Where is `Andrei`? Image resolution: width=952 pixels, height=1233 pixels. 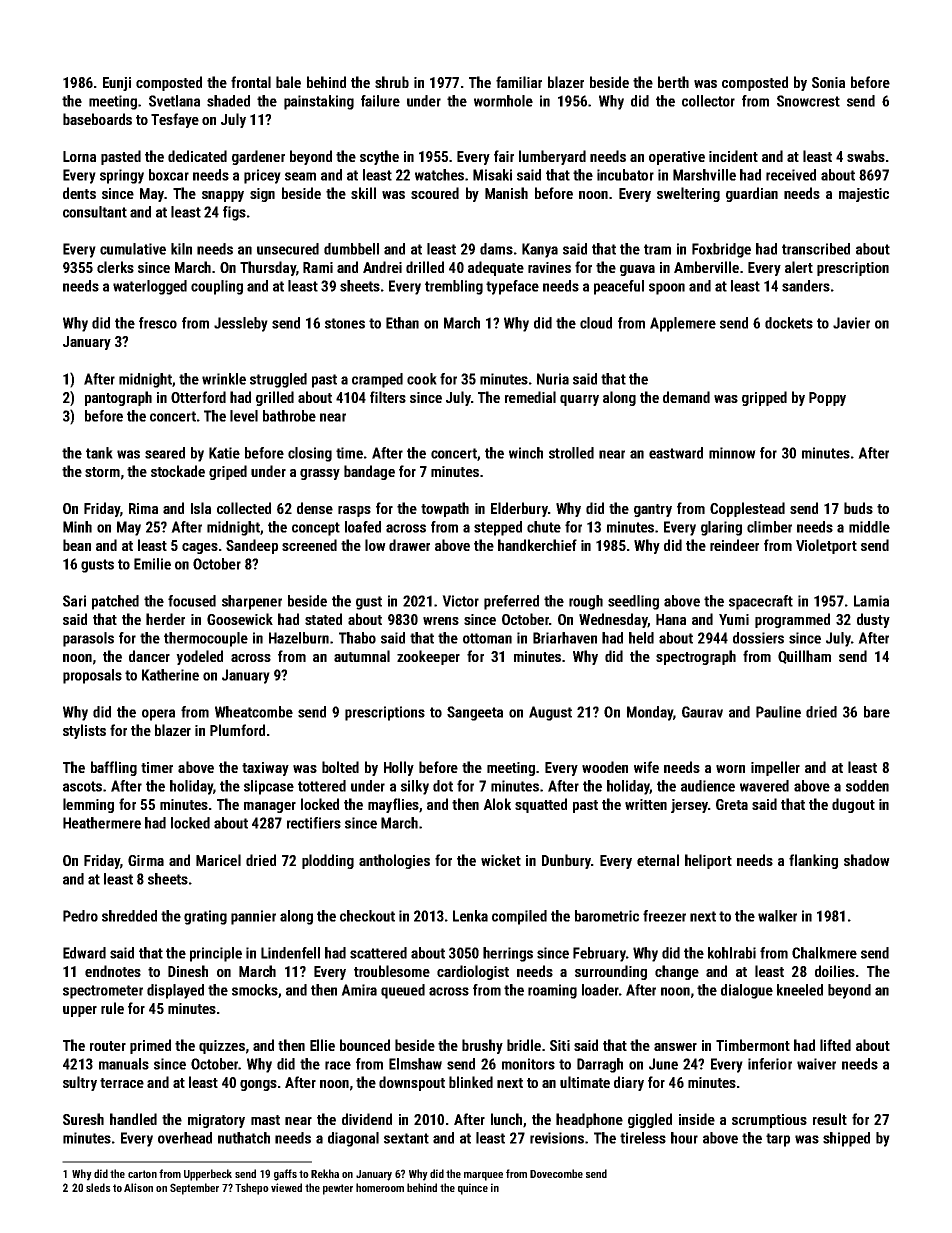
Andrei is located at coordinates (382, 267).
